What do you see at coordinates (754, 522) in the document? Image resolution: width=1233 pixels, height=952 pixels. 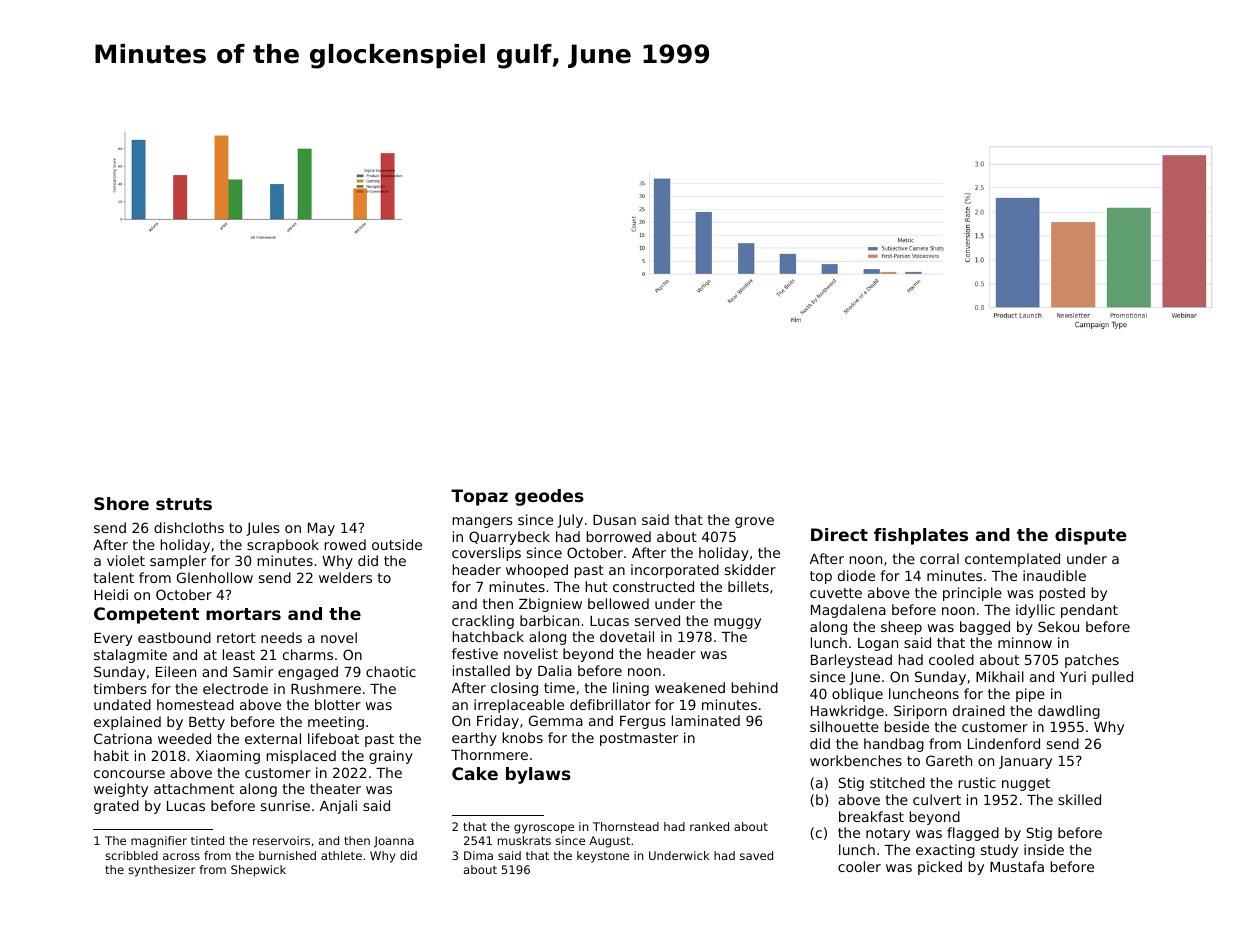 I see `grove` at bounding box center [754, 522].
